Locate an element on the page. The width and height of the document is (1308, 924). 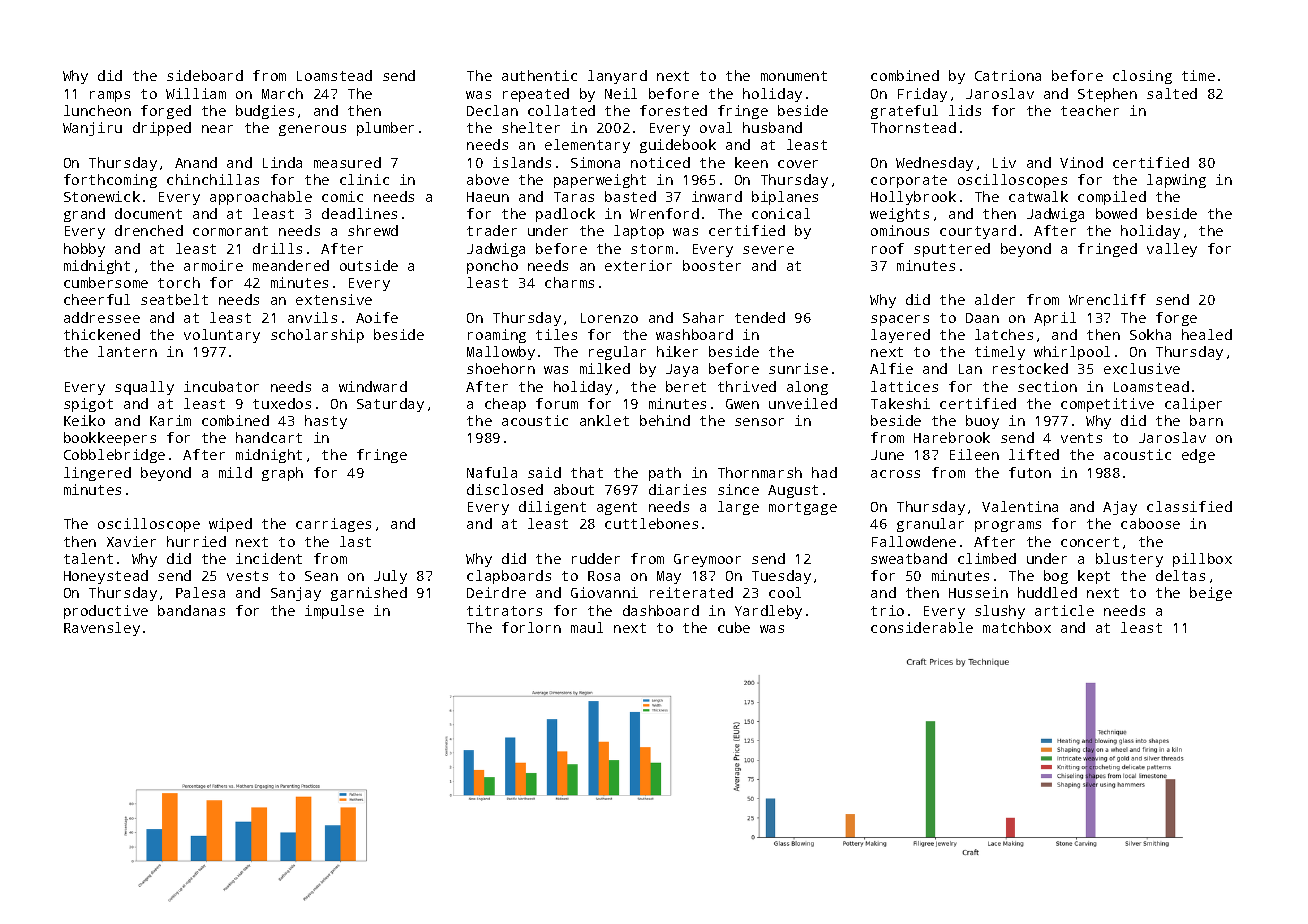
Vinod is located at coordinates (1081, 162).
